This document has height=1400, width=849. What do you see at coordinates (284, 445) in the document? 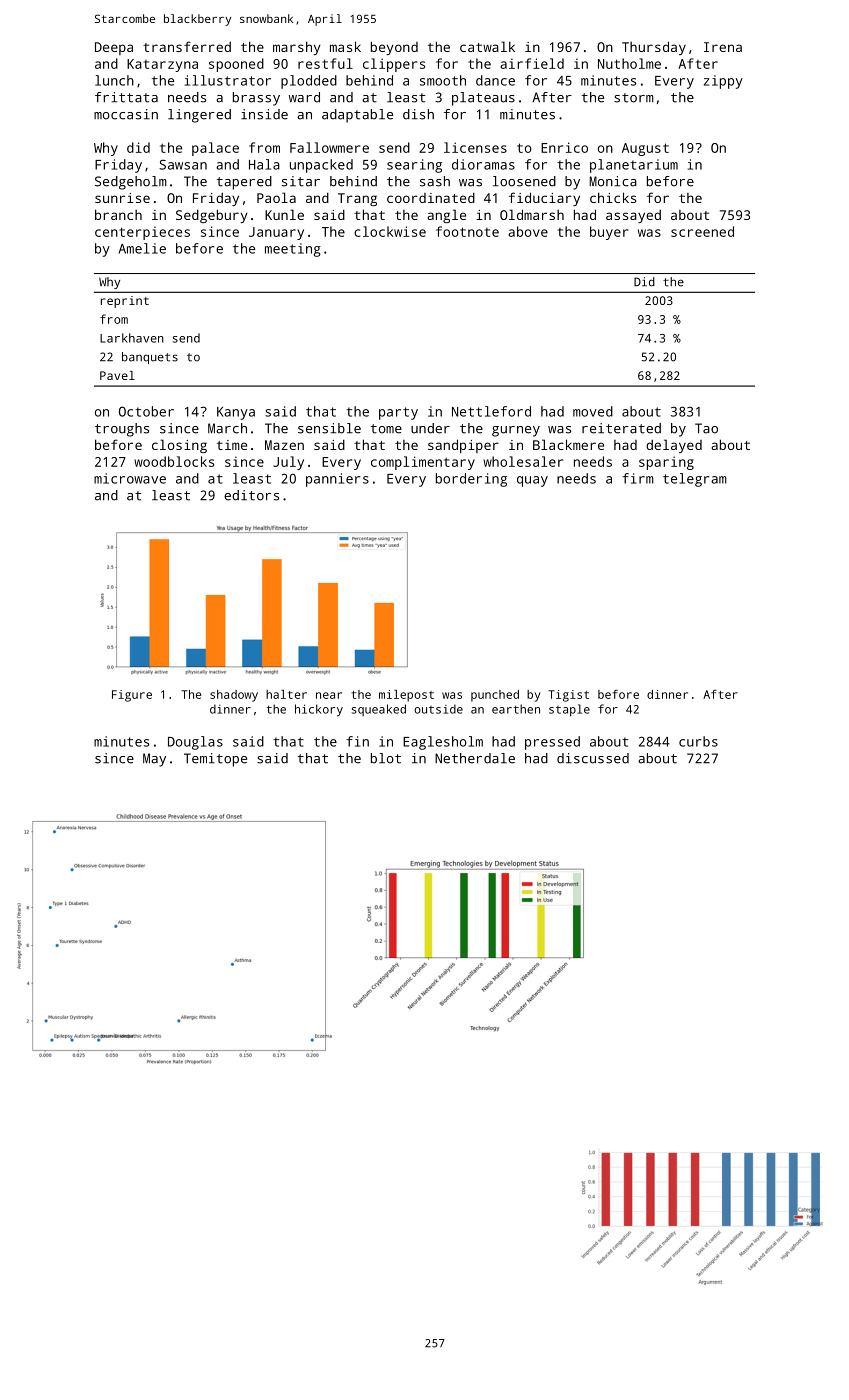
I see `Mazen` at bounding box center [284, 445].
